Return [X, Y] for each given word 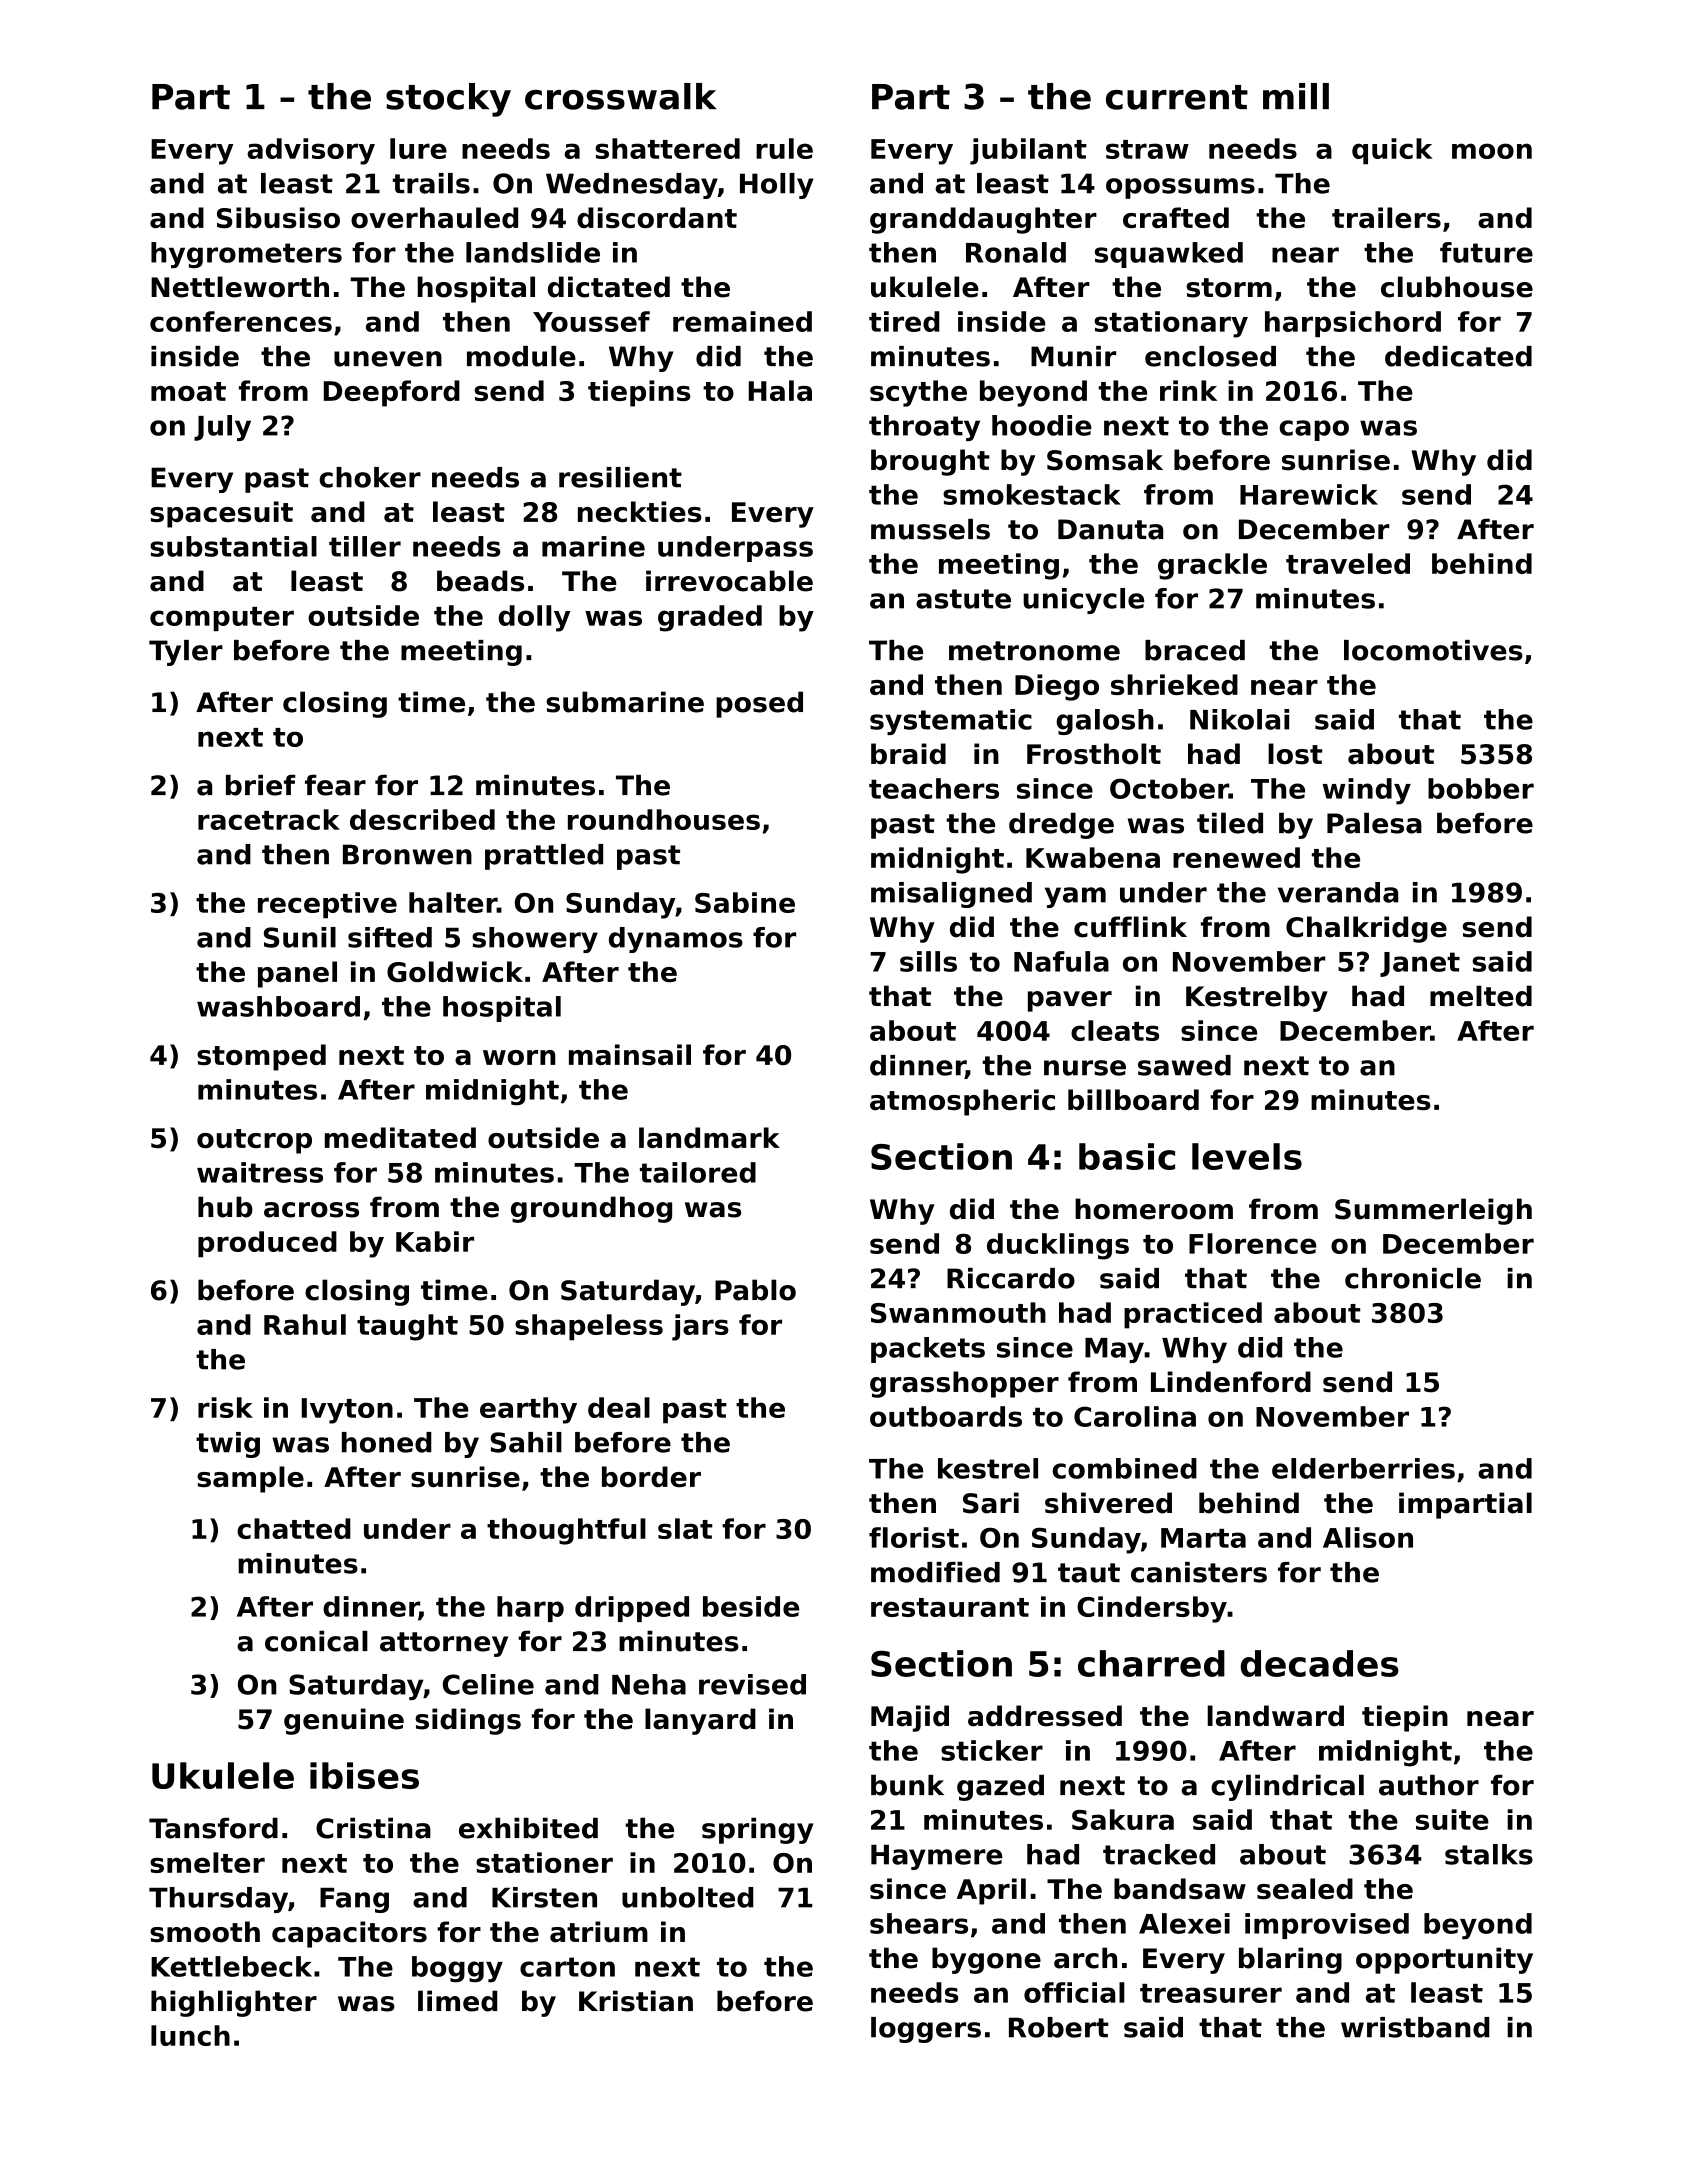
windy [1366, 791]
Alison [1368, 1537]
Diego [1057, 687]
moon [1492, 151]
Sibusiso [278, 217]
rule [784, 148]
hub [225, 1207]
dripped [632, 1609]
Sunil [300, 937]
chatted [294, 1528]
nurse [1085, 1068]
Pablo [755, 1290]
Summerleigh [1433, 1211]
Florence [1253, 1243]
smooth [205, 1932]
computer [222, 619]
